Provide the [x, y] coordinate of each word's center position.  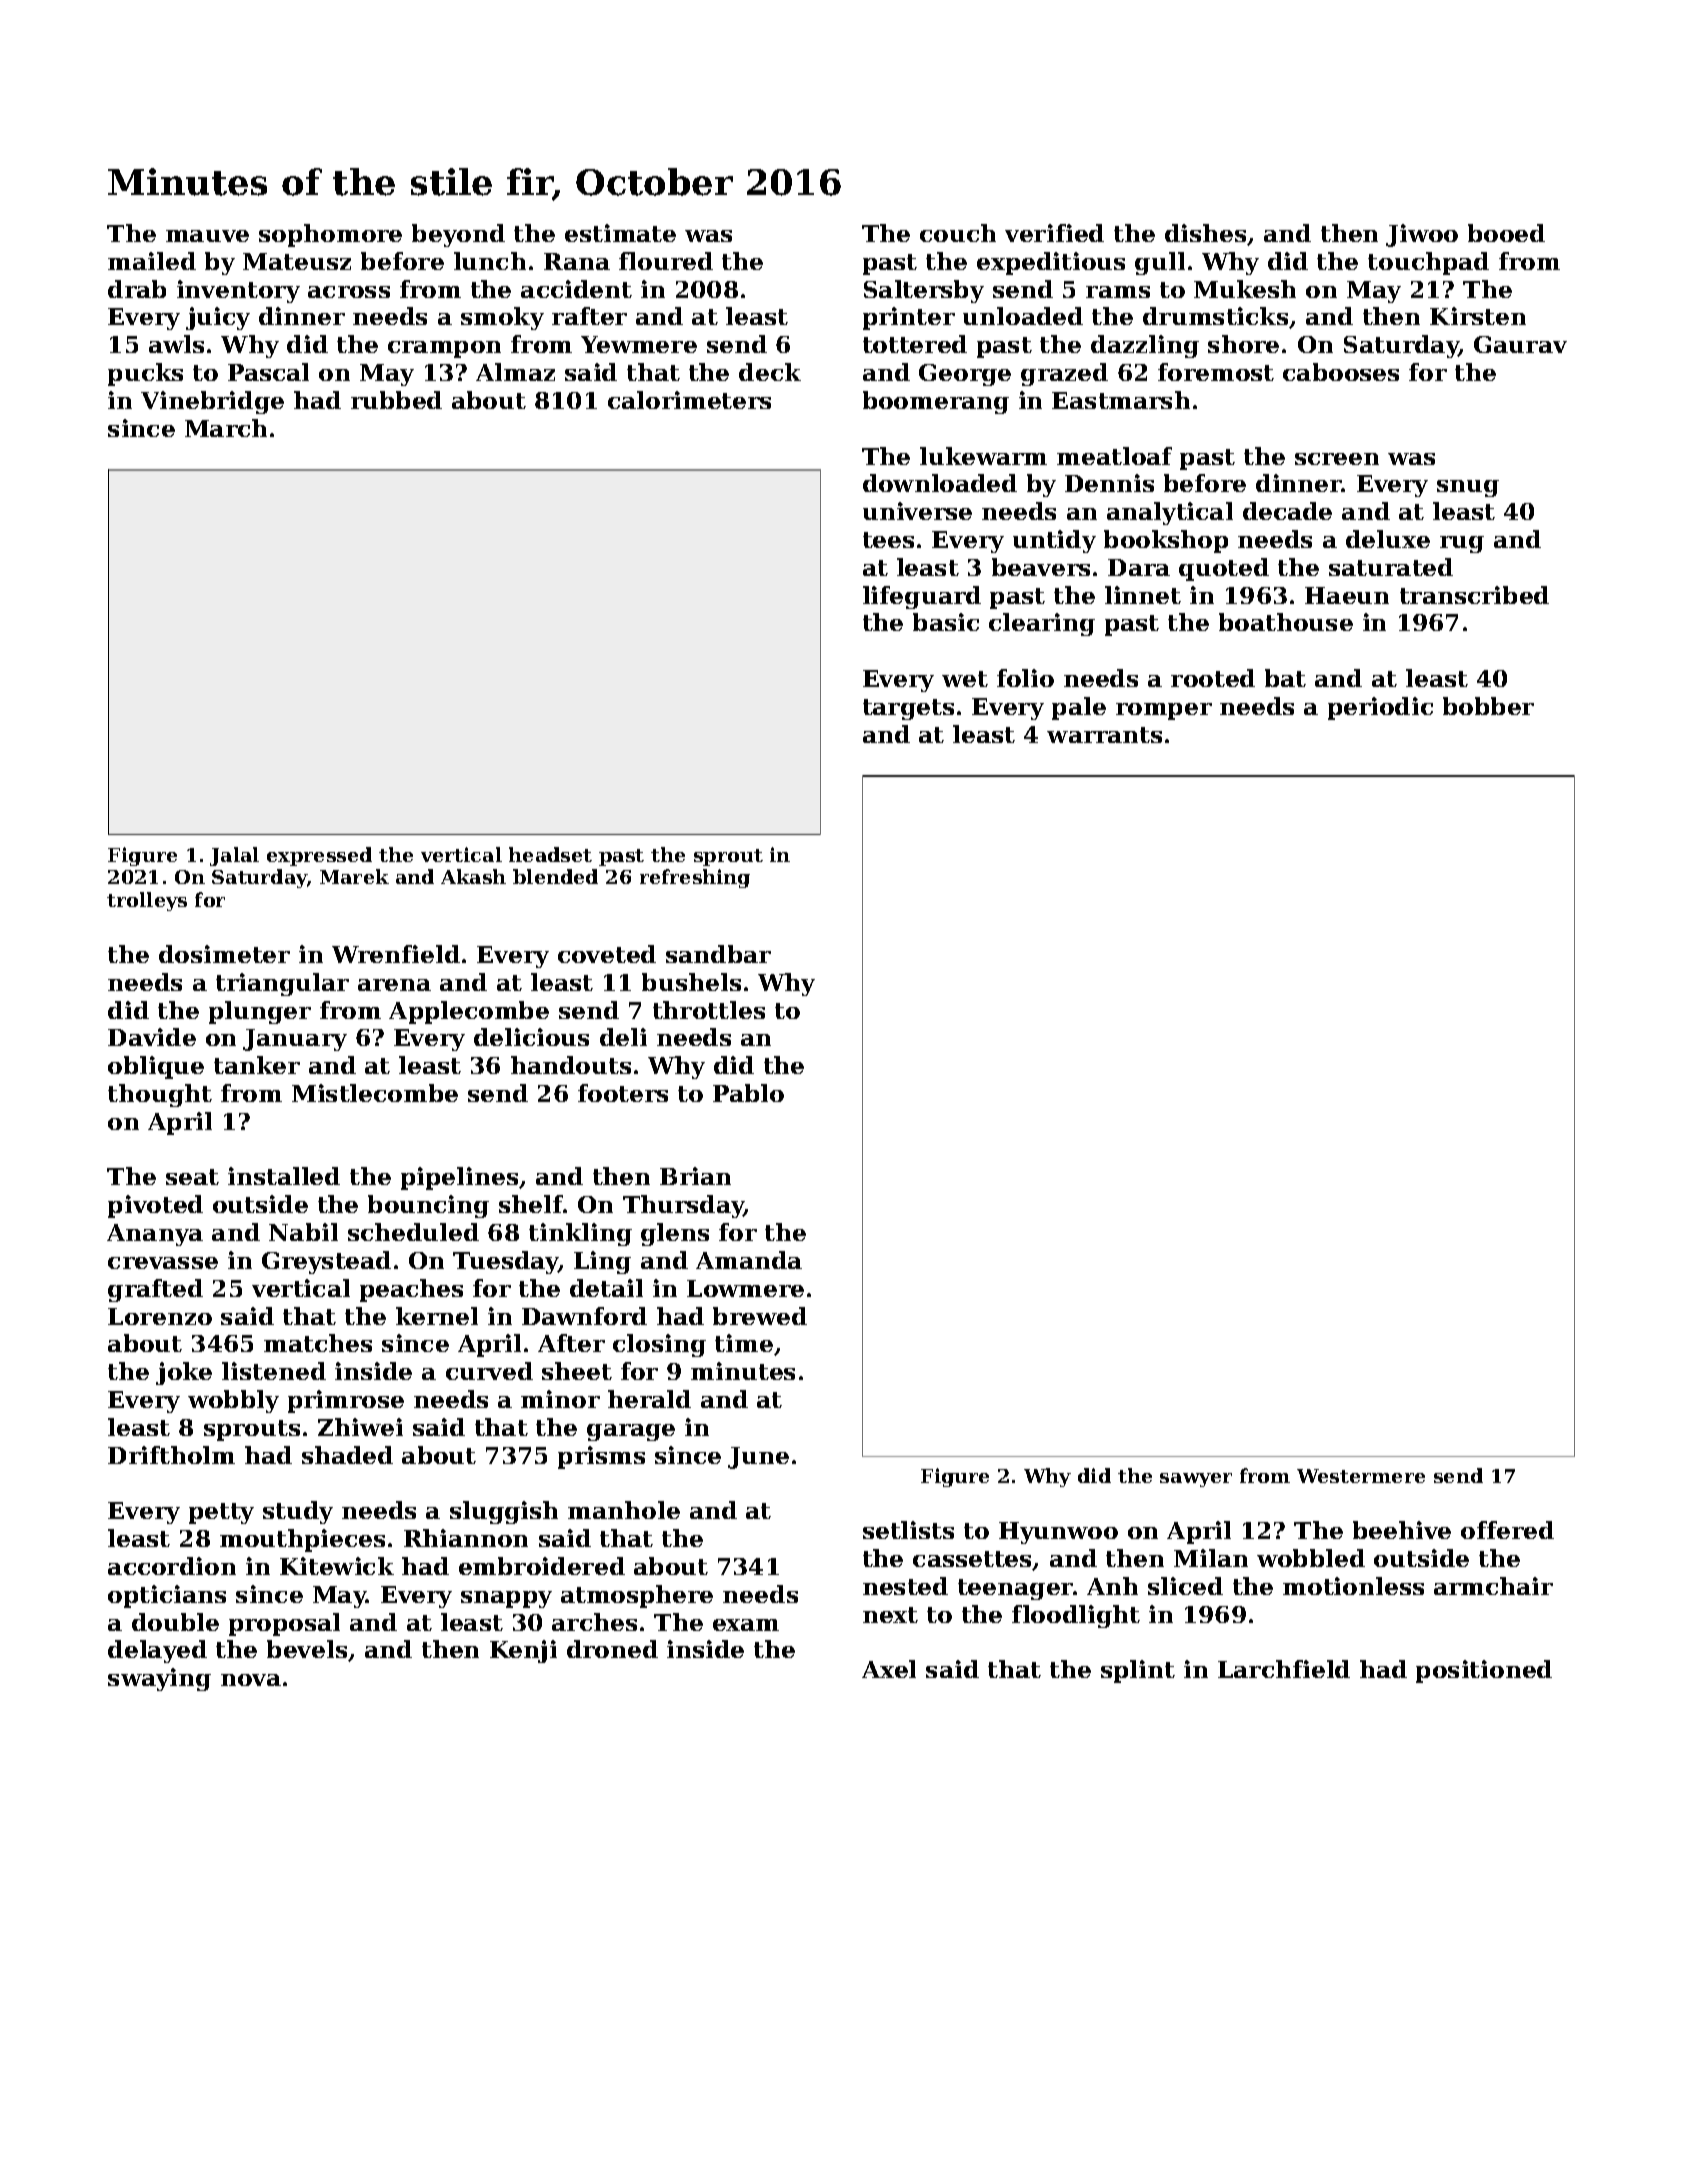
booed [1506, 233]
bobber [1488, 706]
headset [550, 854]
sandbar [718, 954]
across [349, 292]
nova [251, 1680]
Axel [889, 1669]
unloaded [1023, 316]
